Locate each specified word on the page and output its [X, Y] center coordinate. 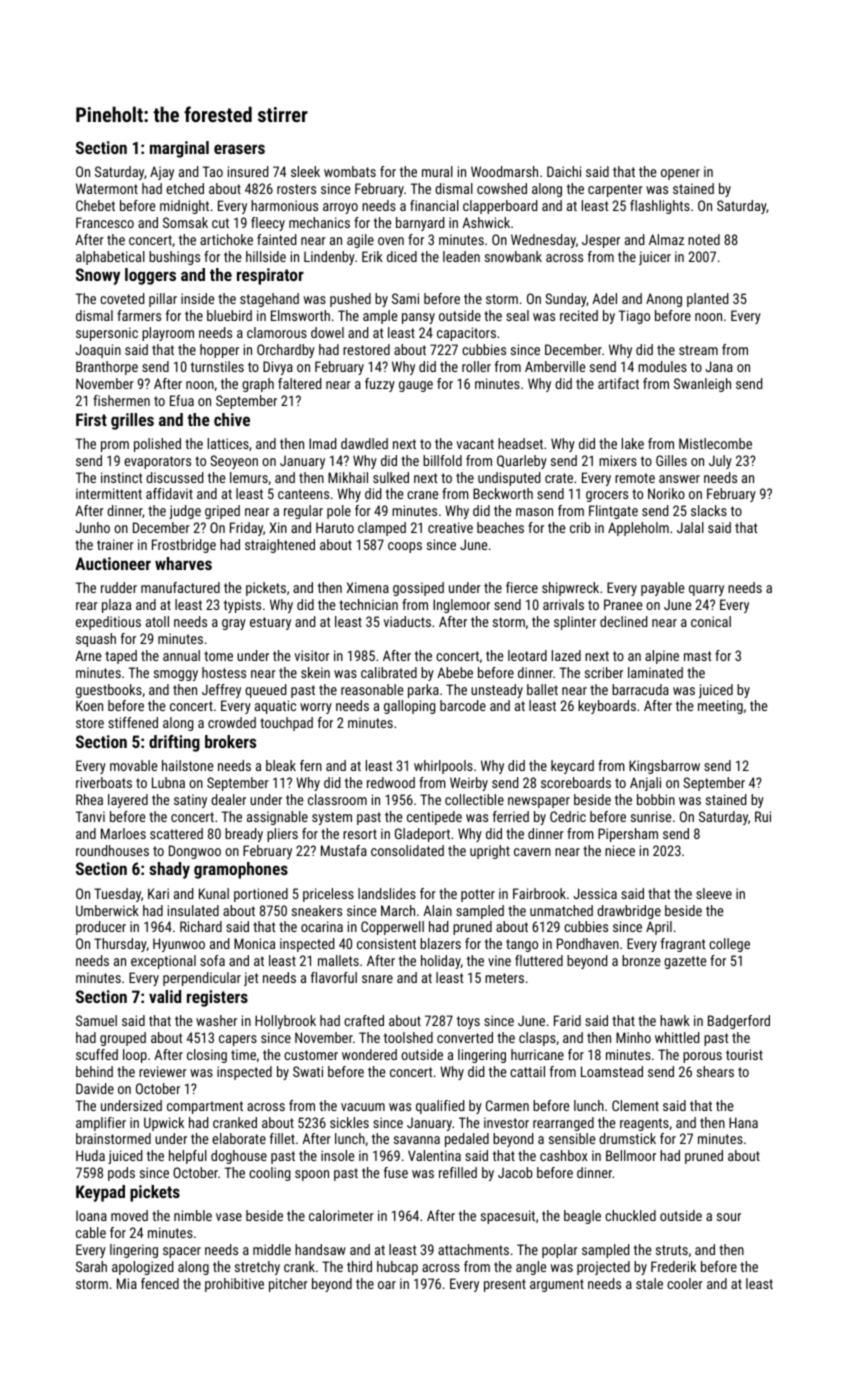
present [505, 1285]
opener [680, 174]
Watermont [107, 188]
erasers [239, 149]
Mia [127, 1283]
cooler [685, 1283]
